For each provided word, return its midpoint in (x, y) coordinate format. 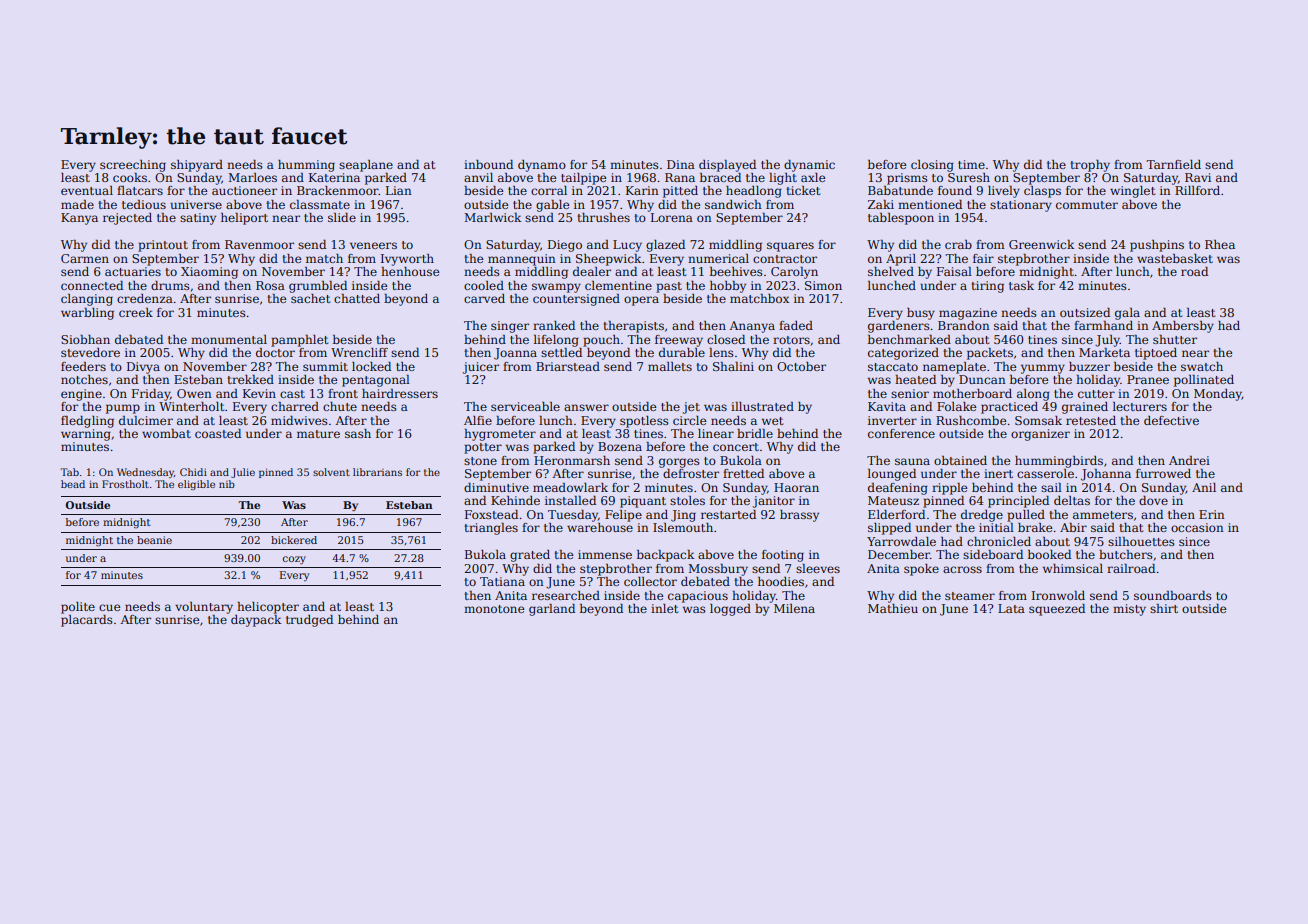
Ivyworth (407, 260)
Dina (681, 164)
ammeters (1103, 515)
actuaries (133, 271)
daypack (256, 621)
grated (530, 556)
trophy (1090, 166)
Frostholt (125, 484)
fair (983, 258)
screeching (133, 166)
